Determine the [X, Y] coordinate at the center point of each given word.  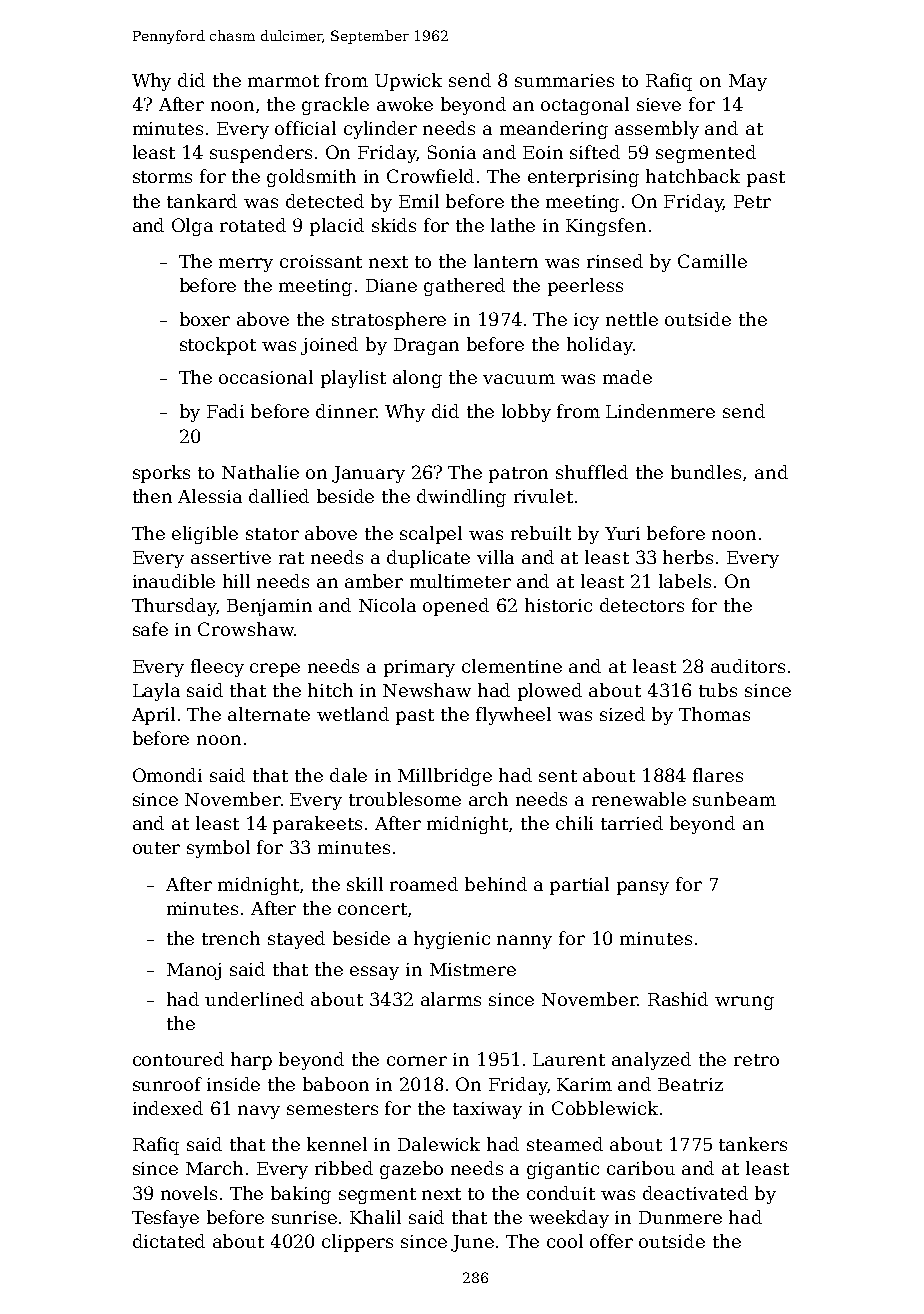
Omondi [167, 775]
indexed [168, 1108]
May [748, 82]
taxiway [487, 1110]
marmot [283, 81]
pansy [643, 888]
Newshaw [427, 690]
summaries [564, 80]
